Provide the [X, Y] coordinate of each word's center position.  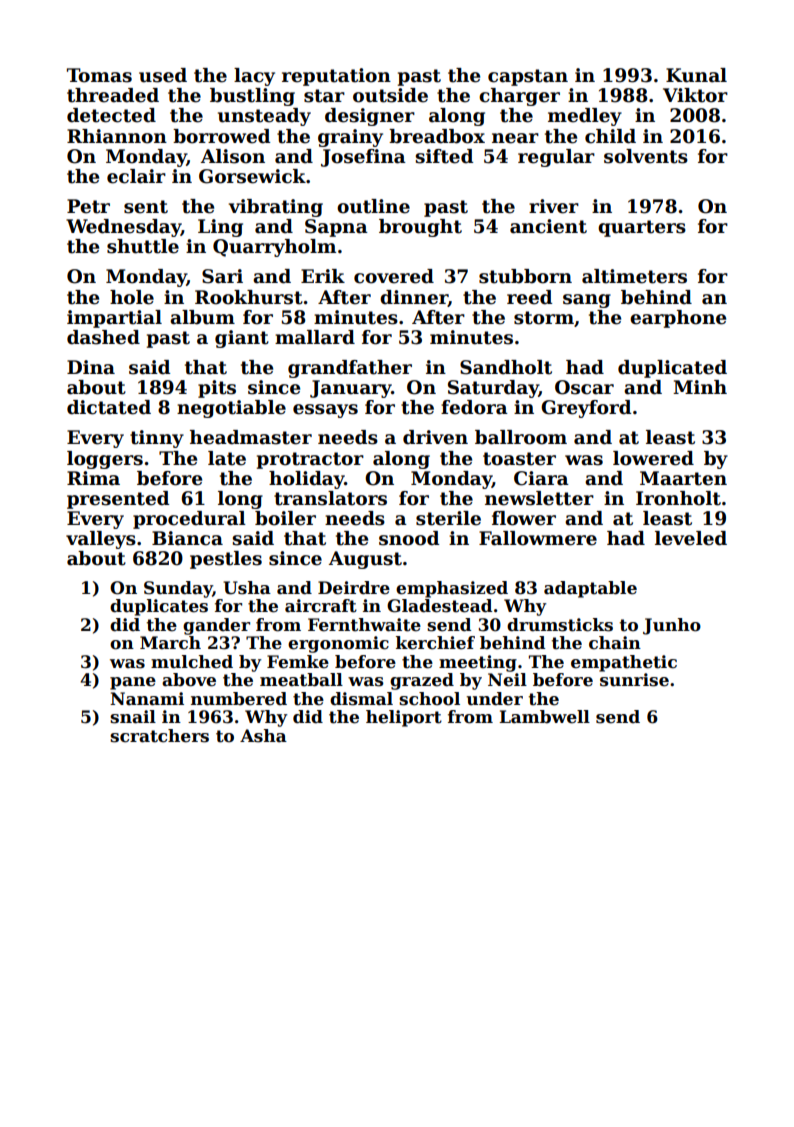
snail [133, 717]
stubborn [525, 276]
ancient [548, 226]
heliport [404, 718]
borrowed [221, 136]
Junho [672, 626]
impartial [114, 319]
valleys [101, 540]
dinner [414, 298]
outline [373, 206]
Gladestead [439, 606]
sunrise [634, 680]
